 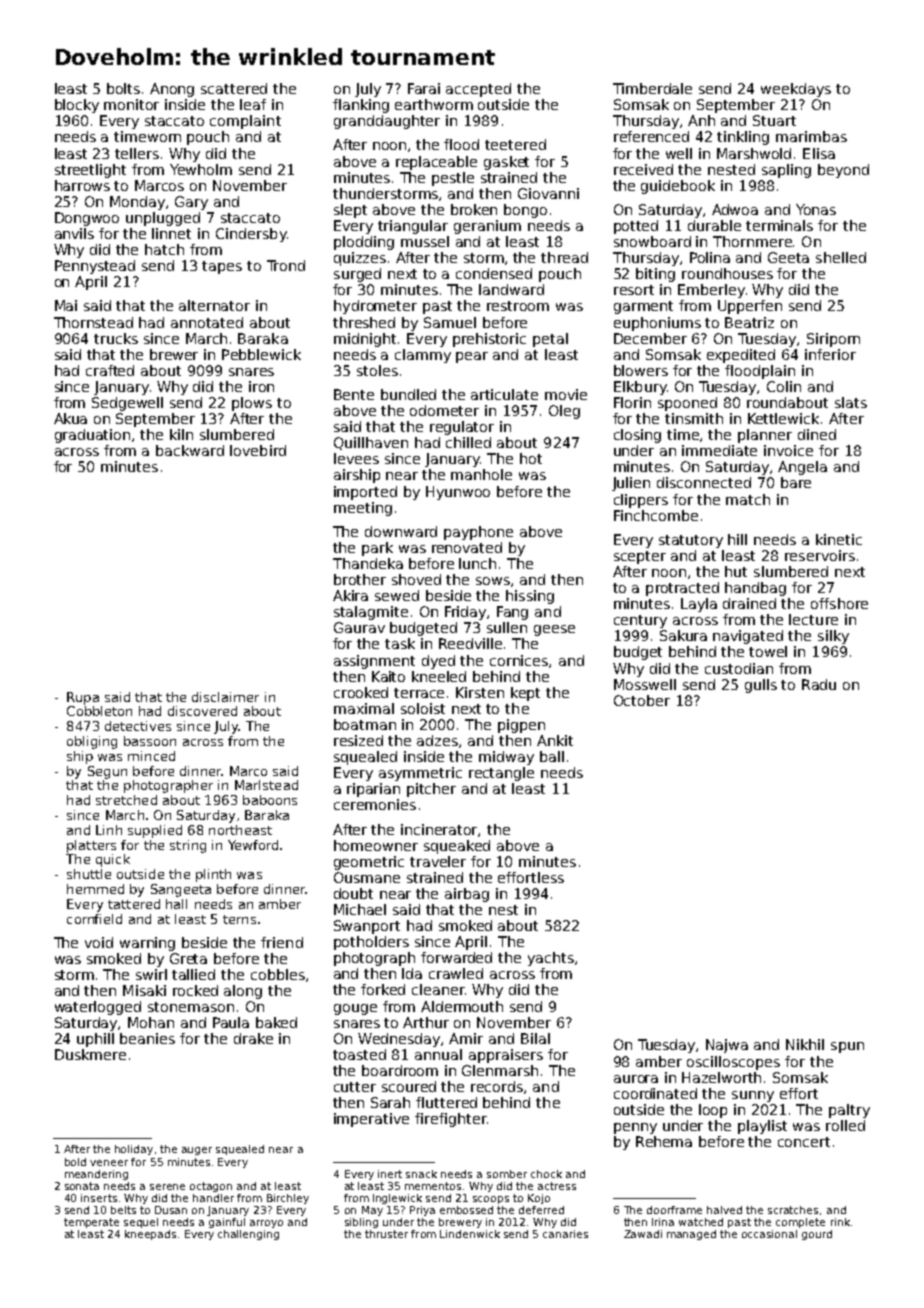 What do you see at coordinates (833, 637) in the page?
I see `silky` at bounding box center [833, 637].
